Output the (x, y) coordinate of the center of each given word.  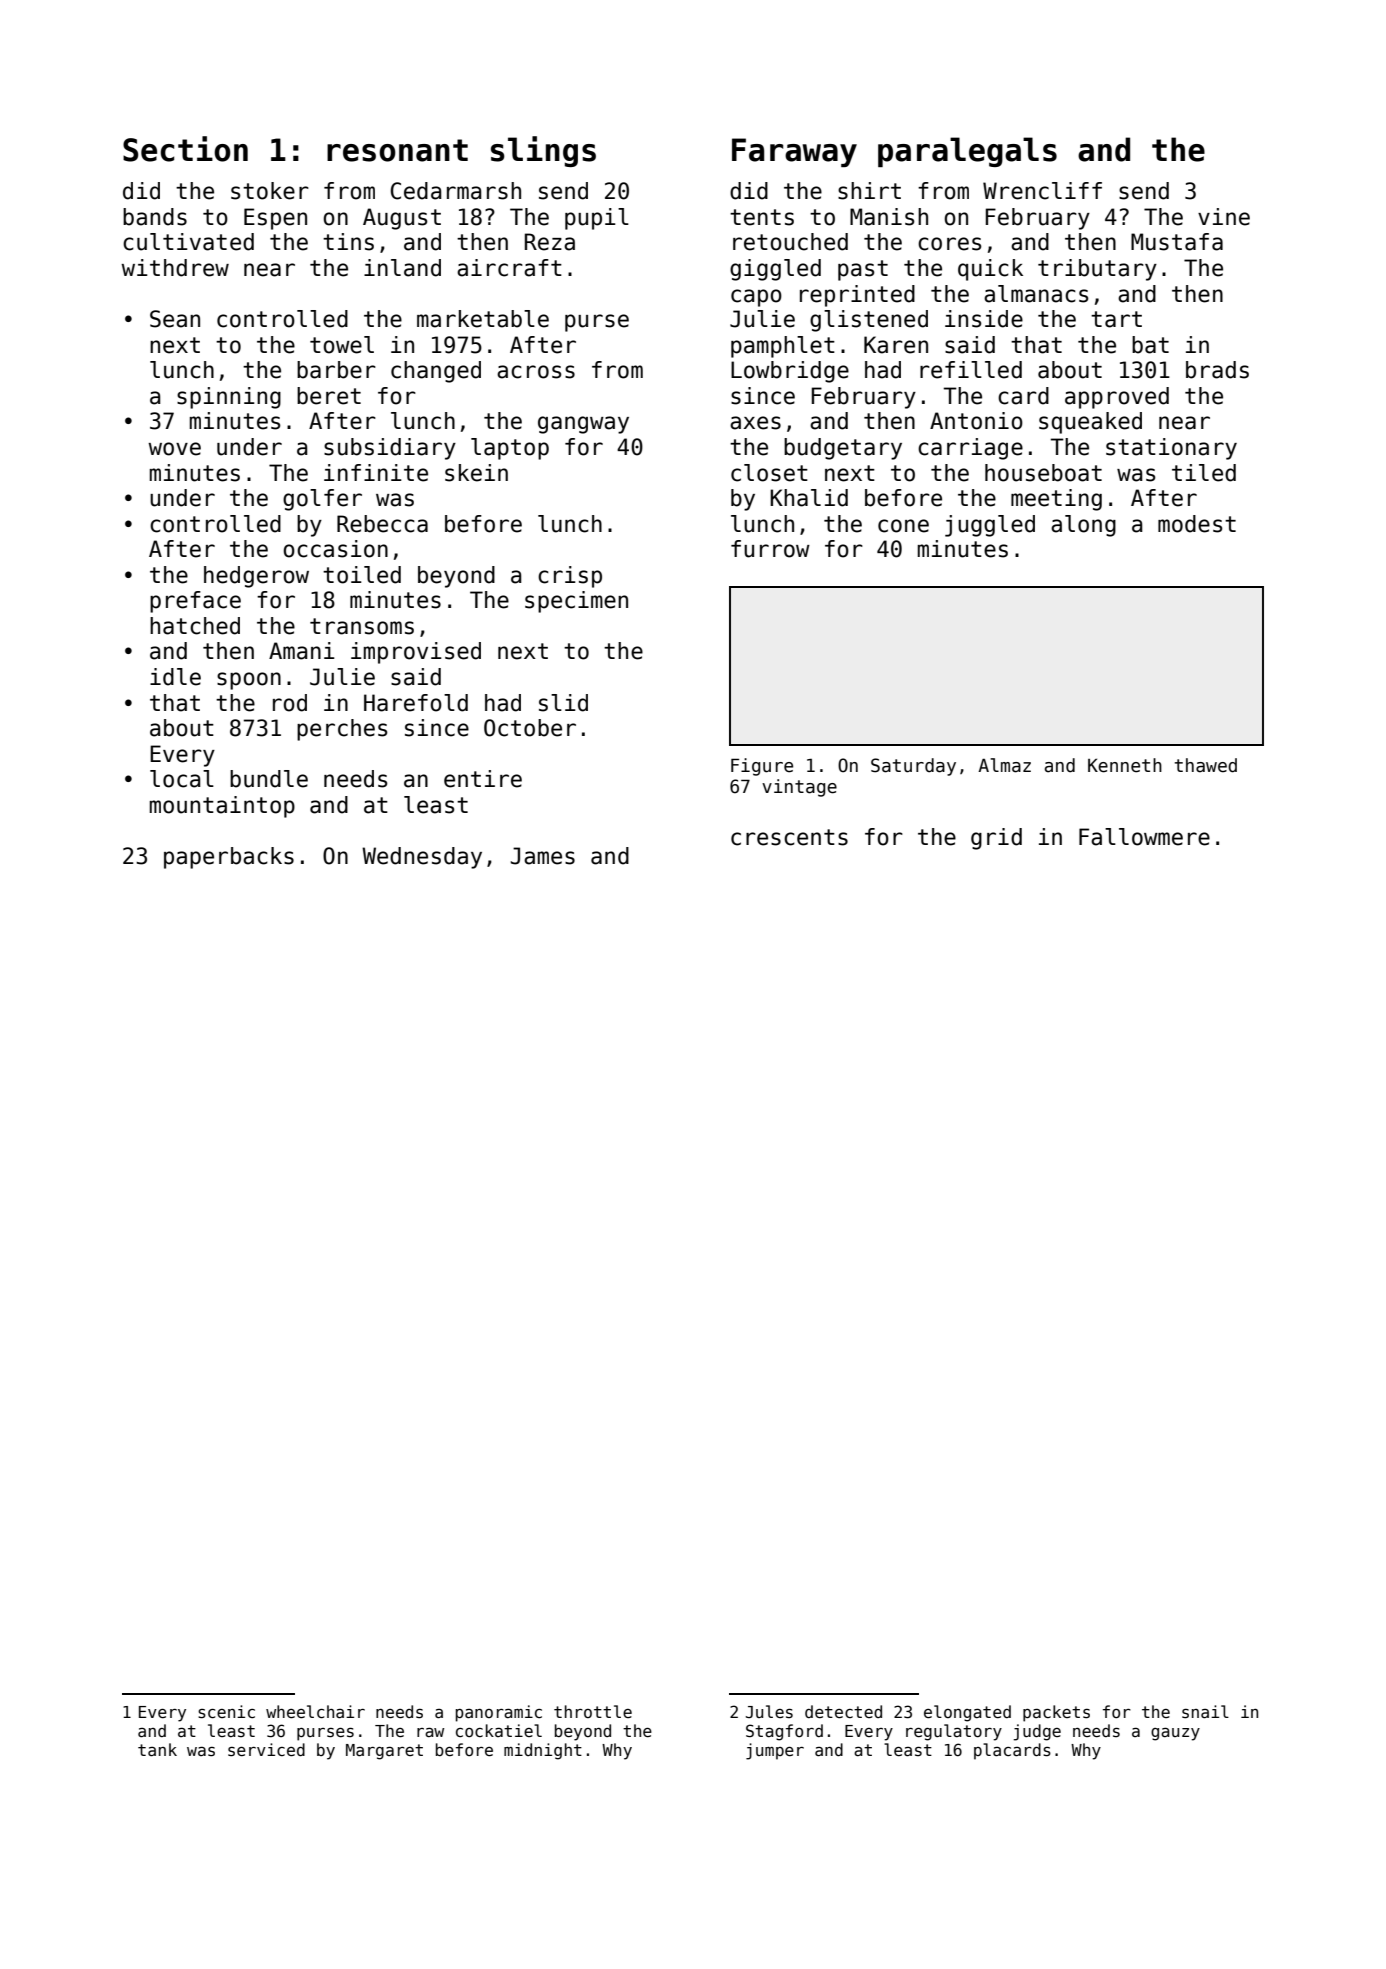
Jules (769, 1711)
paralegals (967, 152)
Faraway (794, 152)
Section (185, 149)
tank (157, 1749)
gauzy (1175, 1734)
